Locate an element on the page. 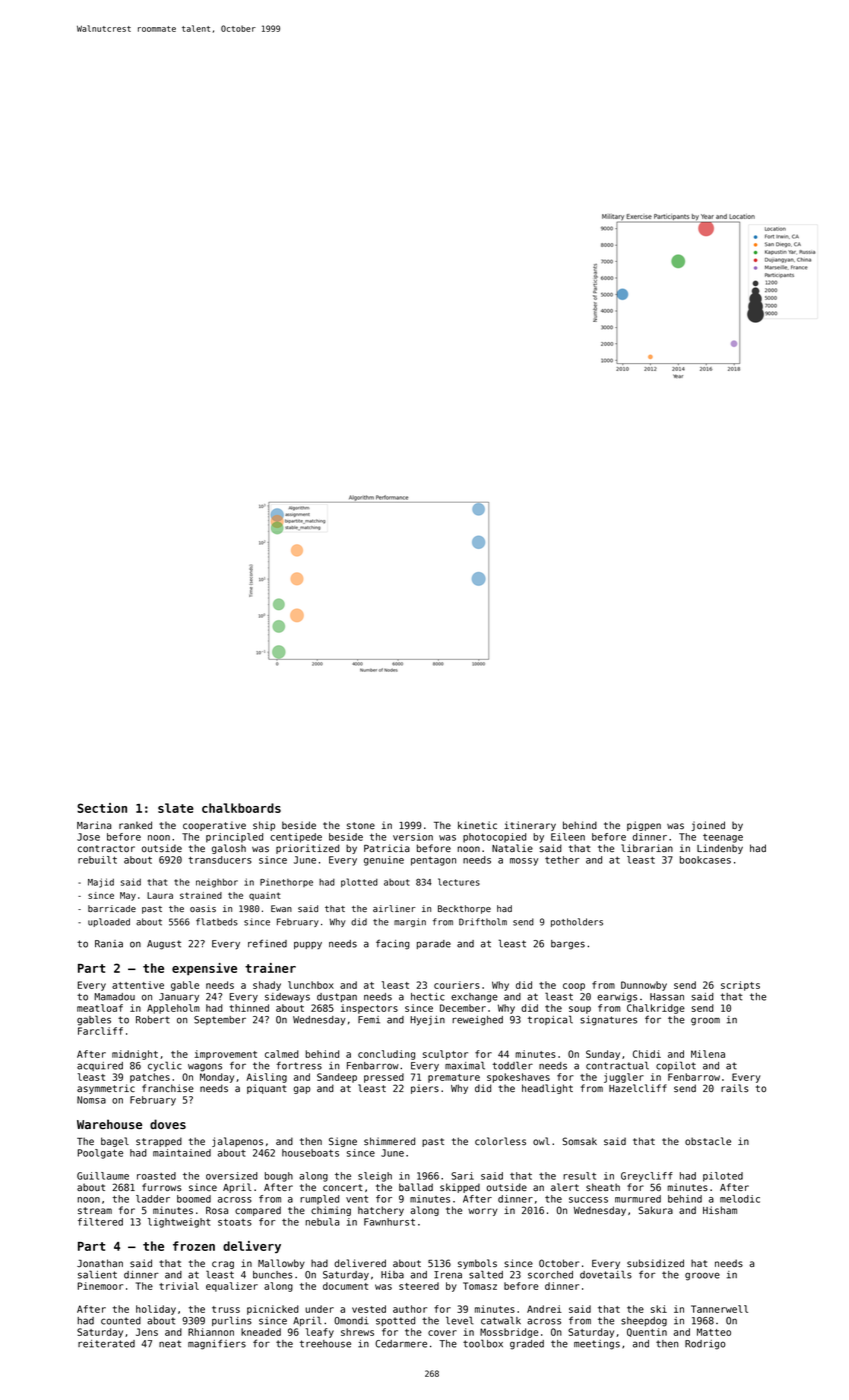 The width and height of the page is (849, 1400). compared is located at coordinates (258, 1211).
